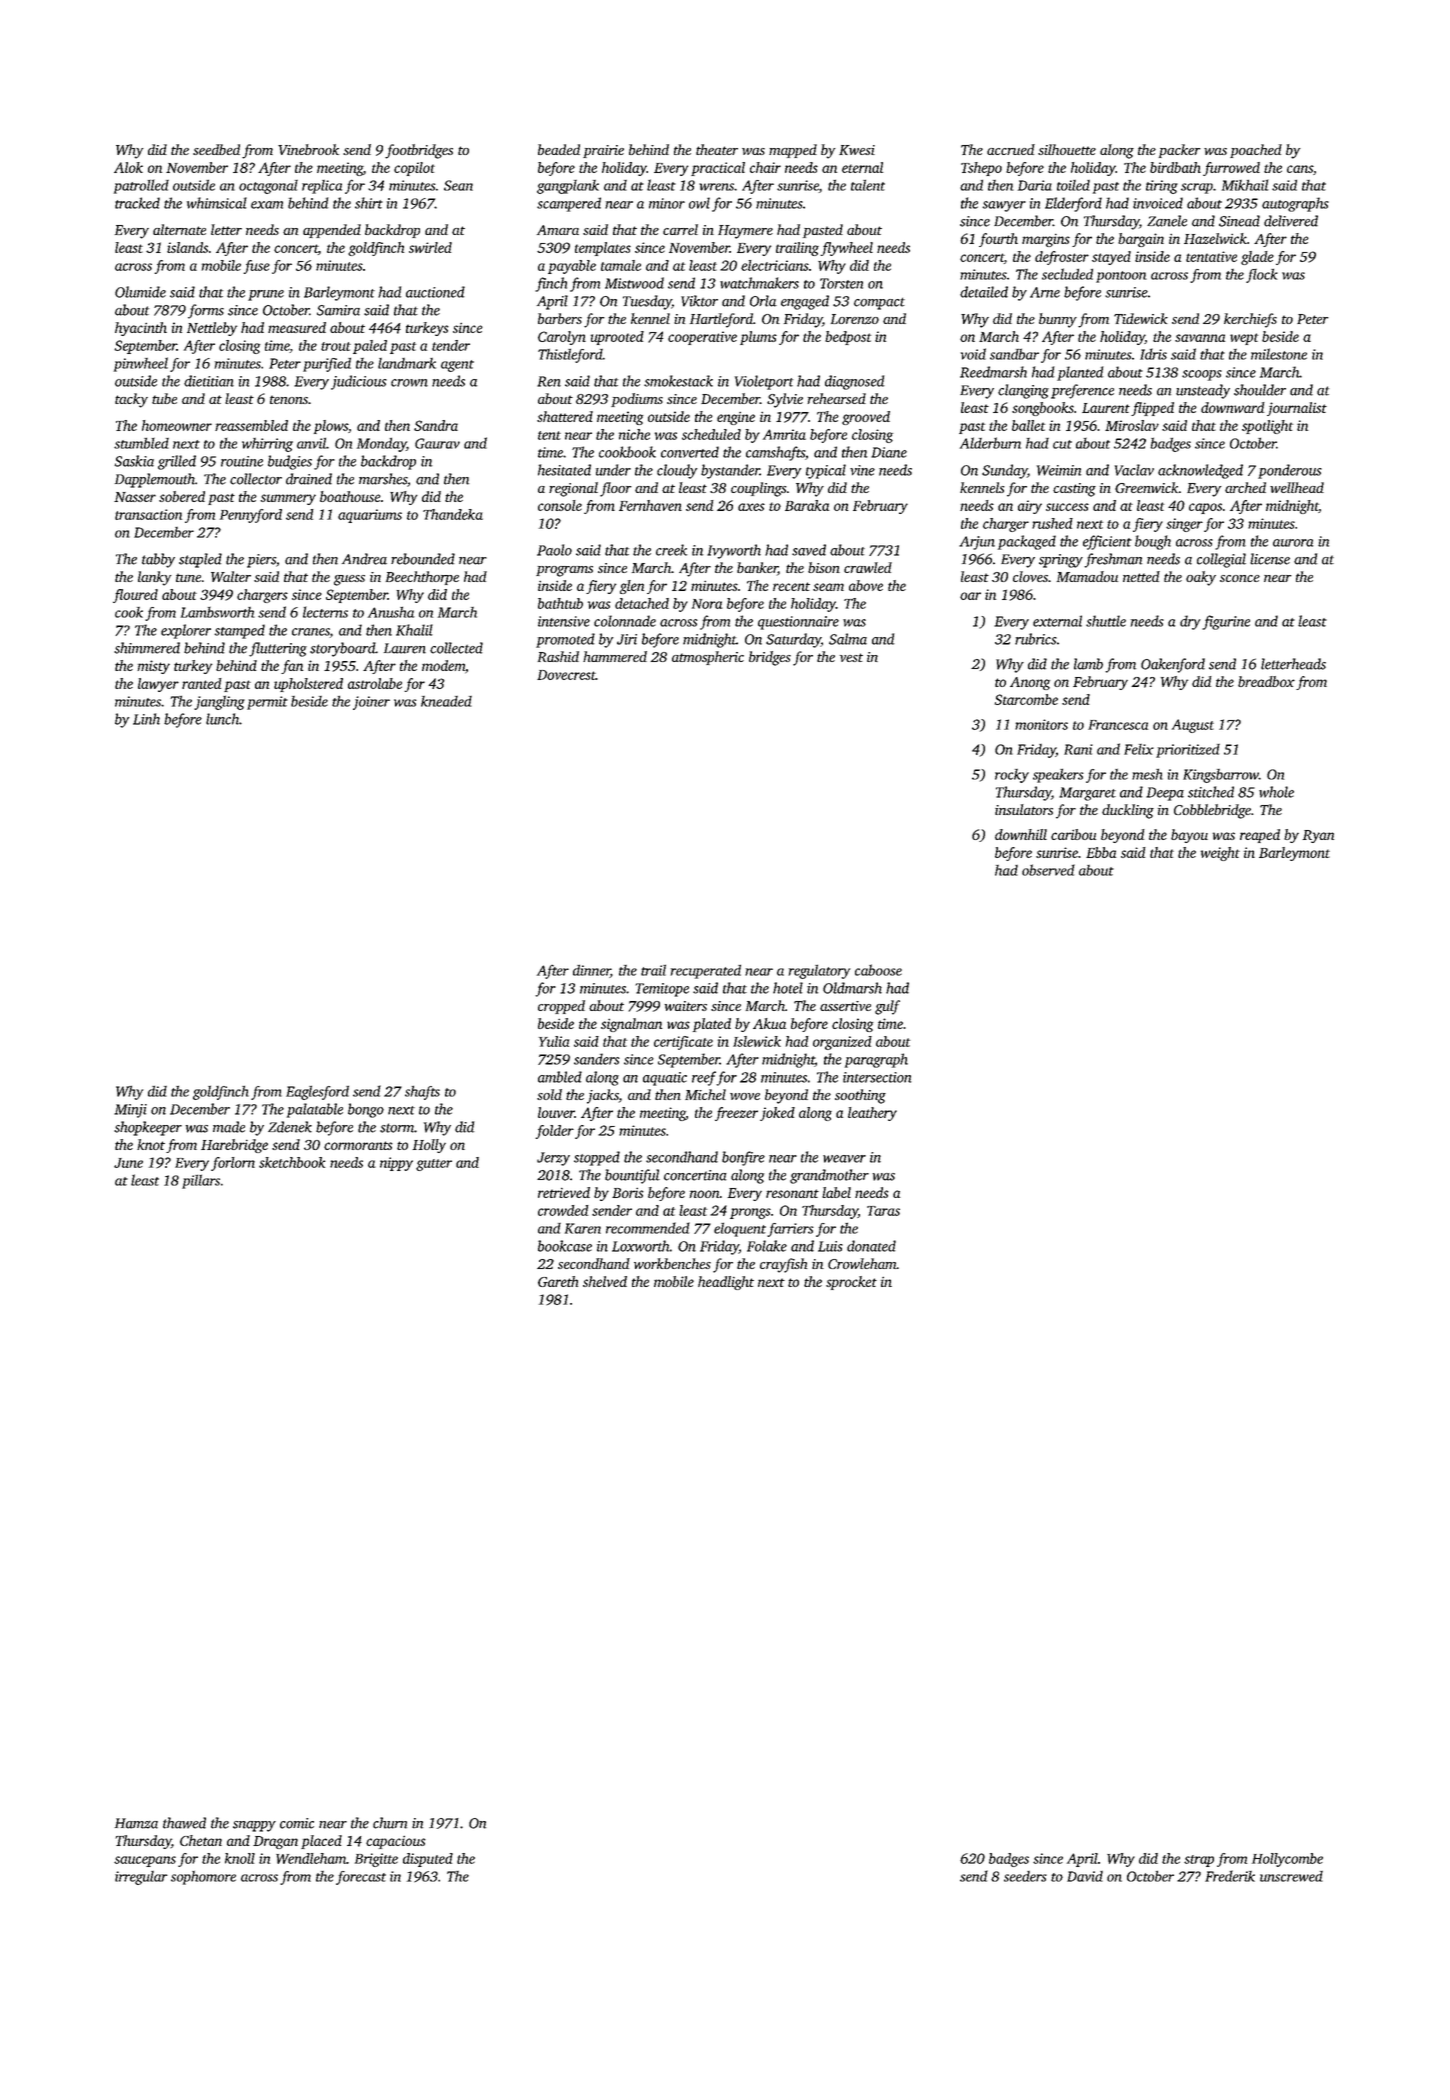  What do you see at coordinates (570, 355) in the screenshot?
I see `Thistleford` at bounding box center [570, 355].
